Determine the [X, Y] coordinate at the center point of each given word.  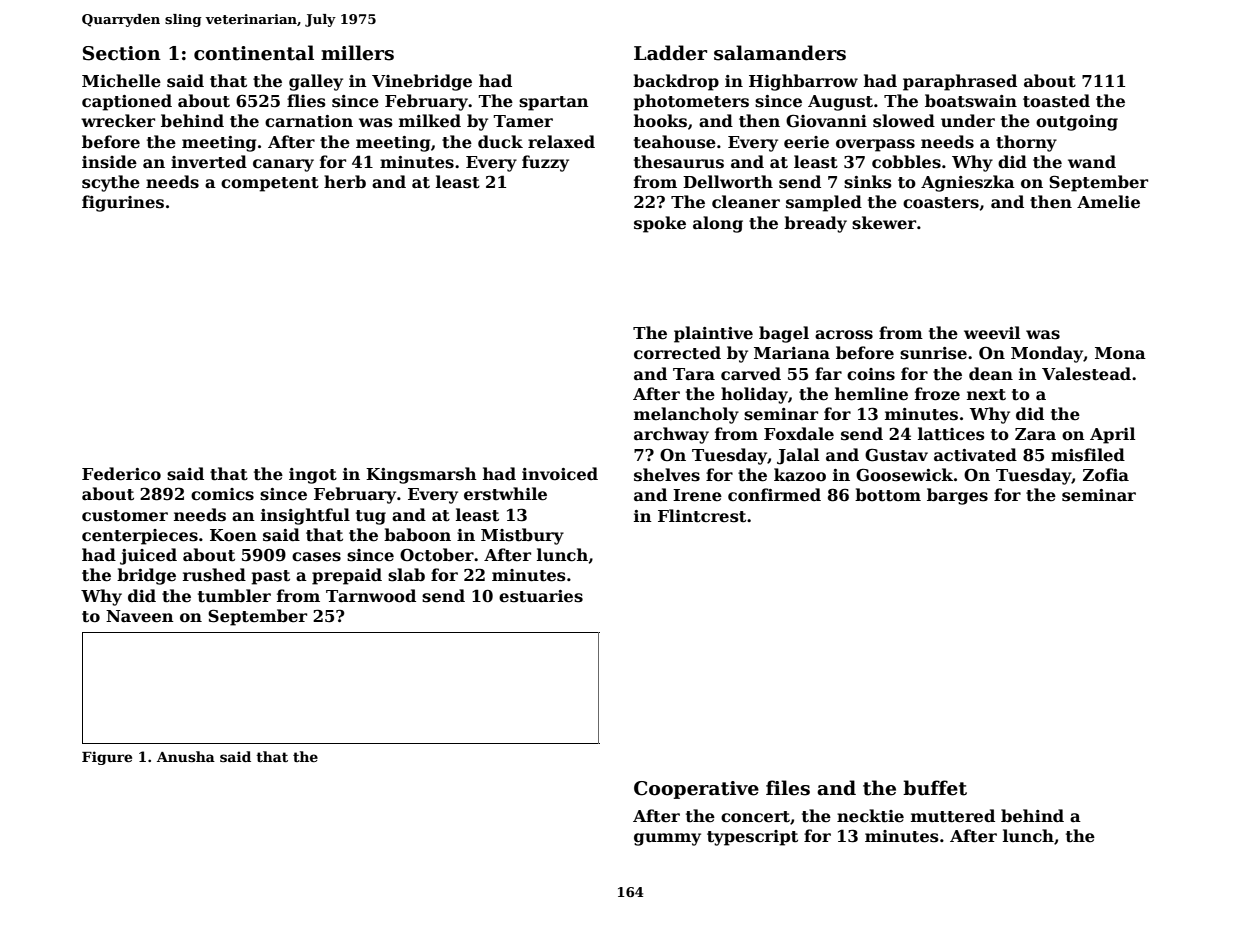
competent [270, 184]
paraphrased [960, 82]
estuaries [541, 596]
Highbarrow [803, 82]
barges [957, 496]
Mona [1120, 353]
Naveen [140, 616]
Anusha [186, 756]
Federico [121, 474]
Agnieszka [968, 183]
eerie [806, 142]
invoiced [560, 474]
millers [357, 53]
